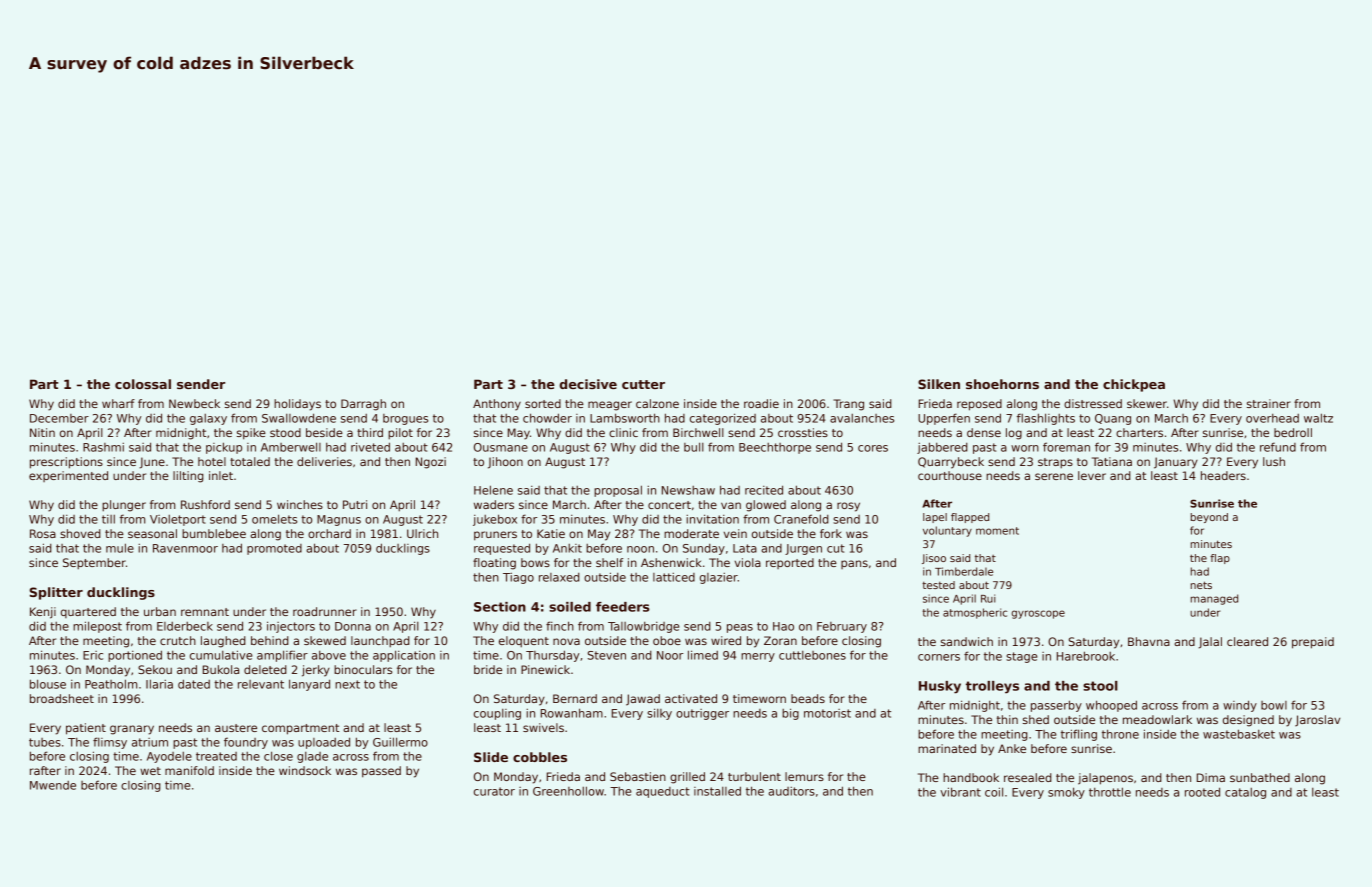 This image has width=1372, height=887. I want to click on straps, so click(1055, 463).
